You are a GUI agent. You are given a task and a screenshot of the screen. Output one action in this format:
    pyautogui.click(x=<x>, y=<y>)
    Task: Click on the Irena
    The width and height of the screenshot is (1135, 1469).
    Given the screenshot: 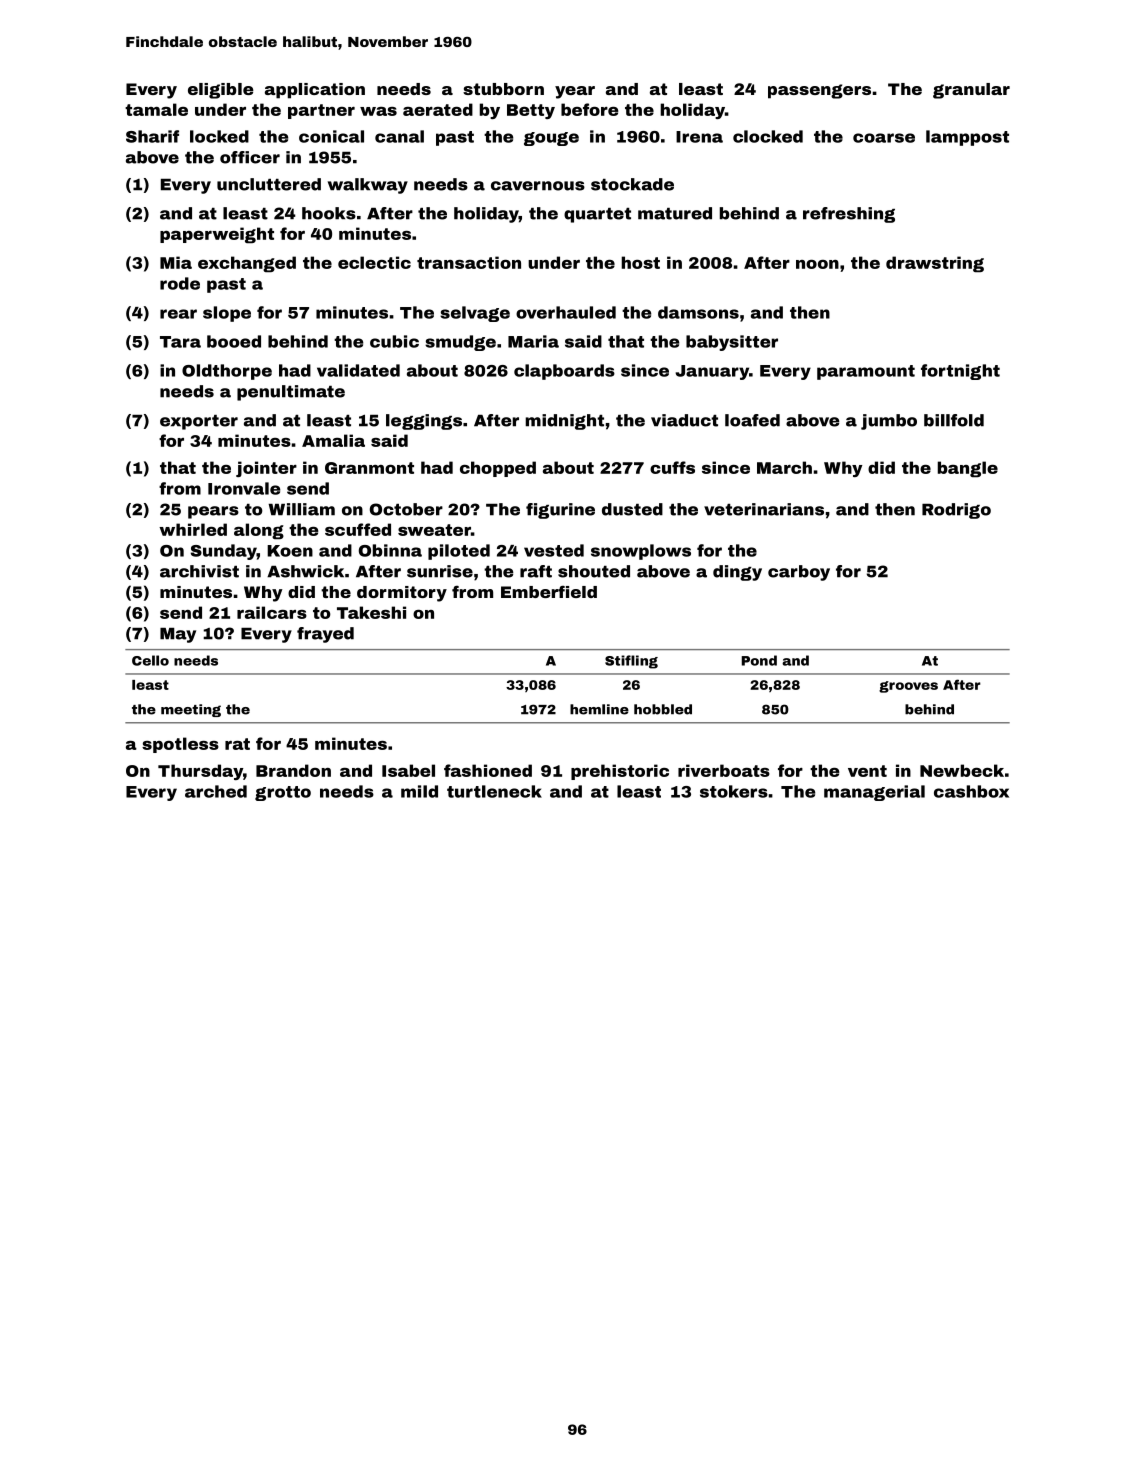 What is the action you would take?
    pyautogui.click(x=699, y=137)
